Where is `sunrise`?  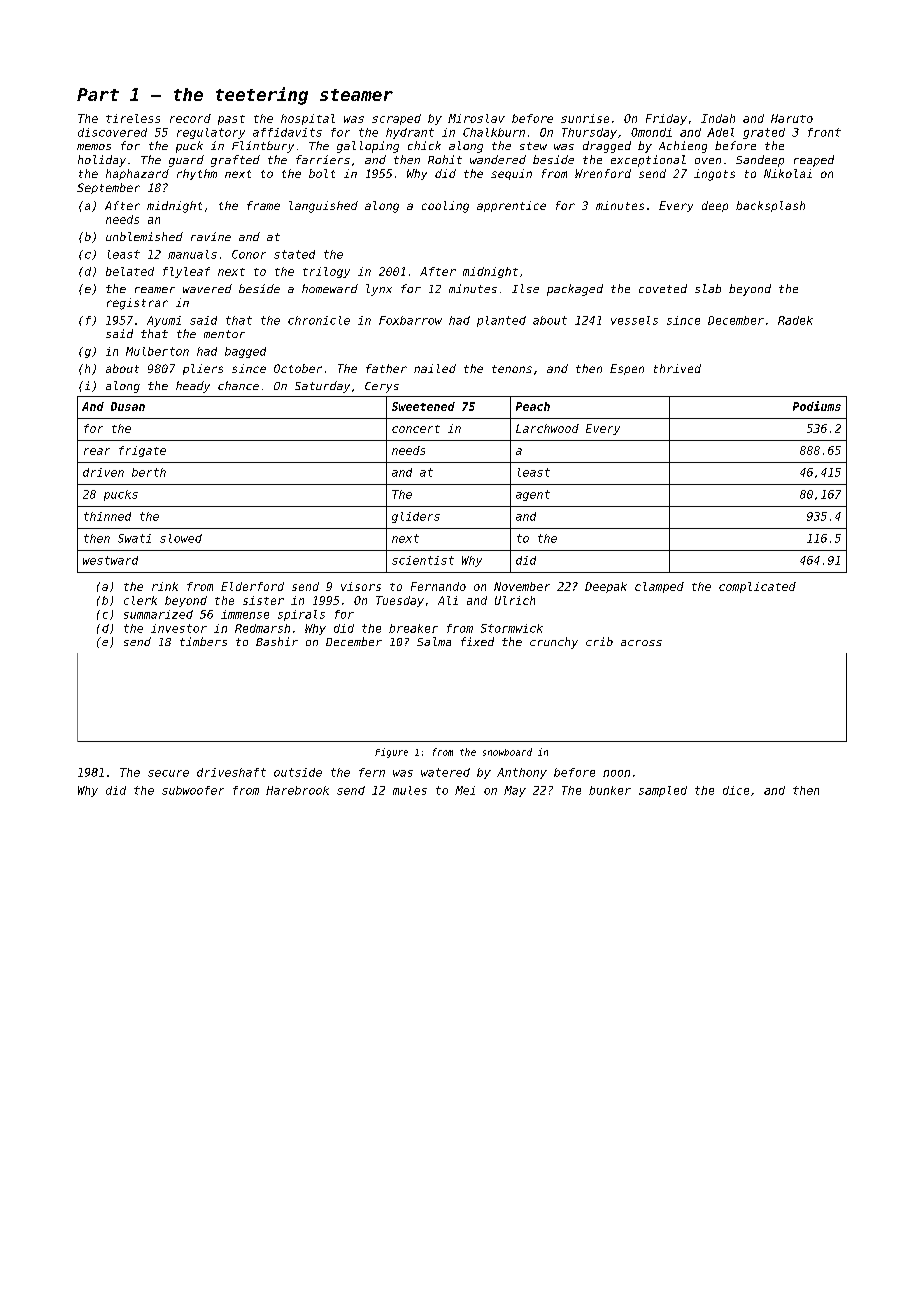 sunrise is located at coordinates (585, 118).
